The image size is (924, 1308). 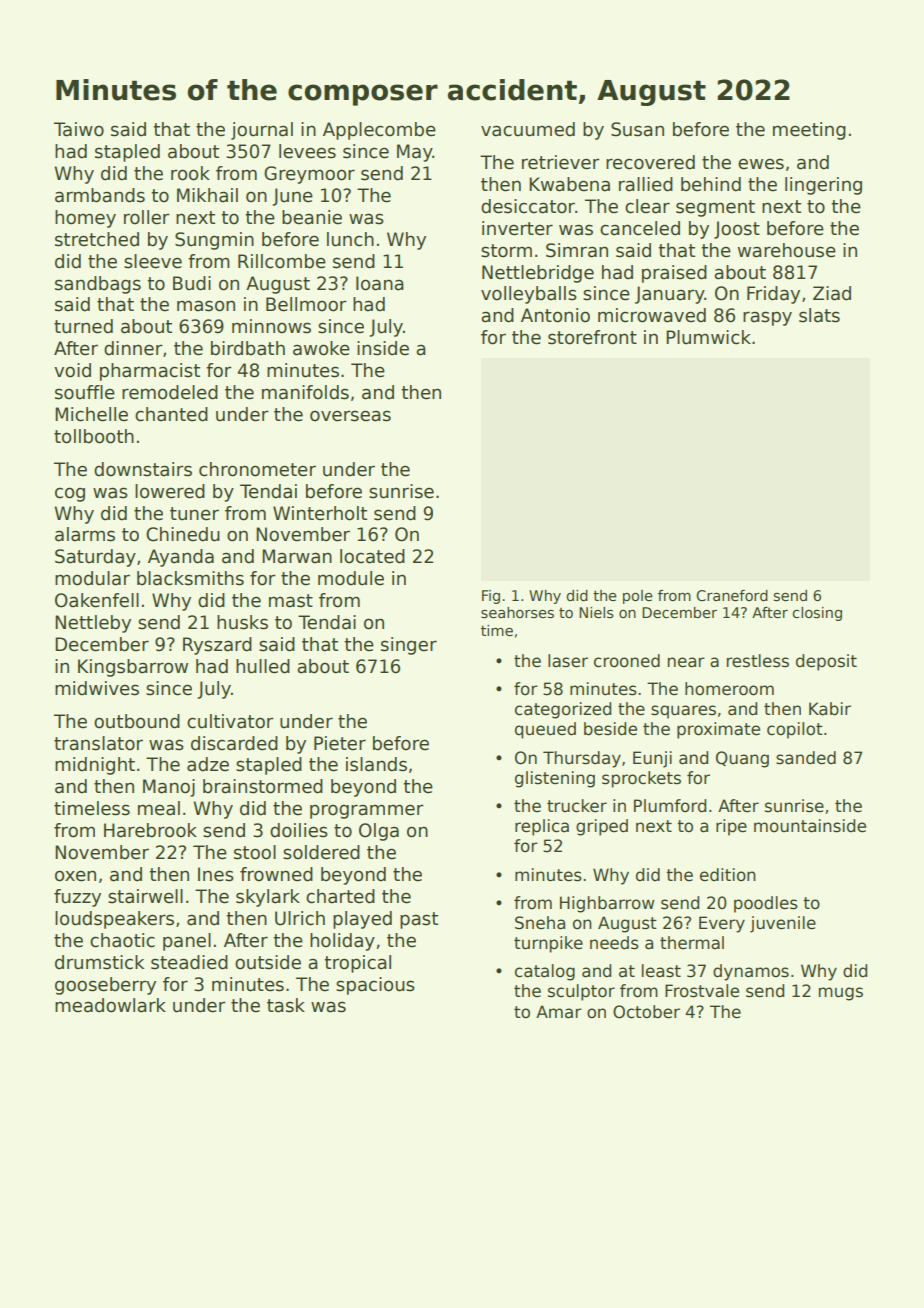 I want to click on Applecombe, so click(x=379, y=131).
